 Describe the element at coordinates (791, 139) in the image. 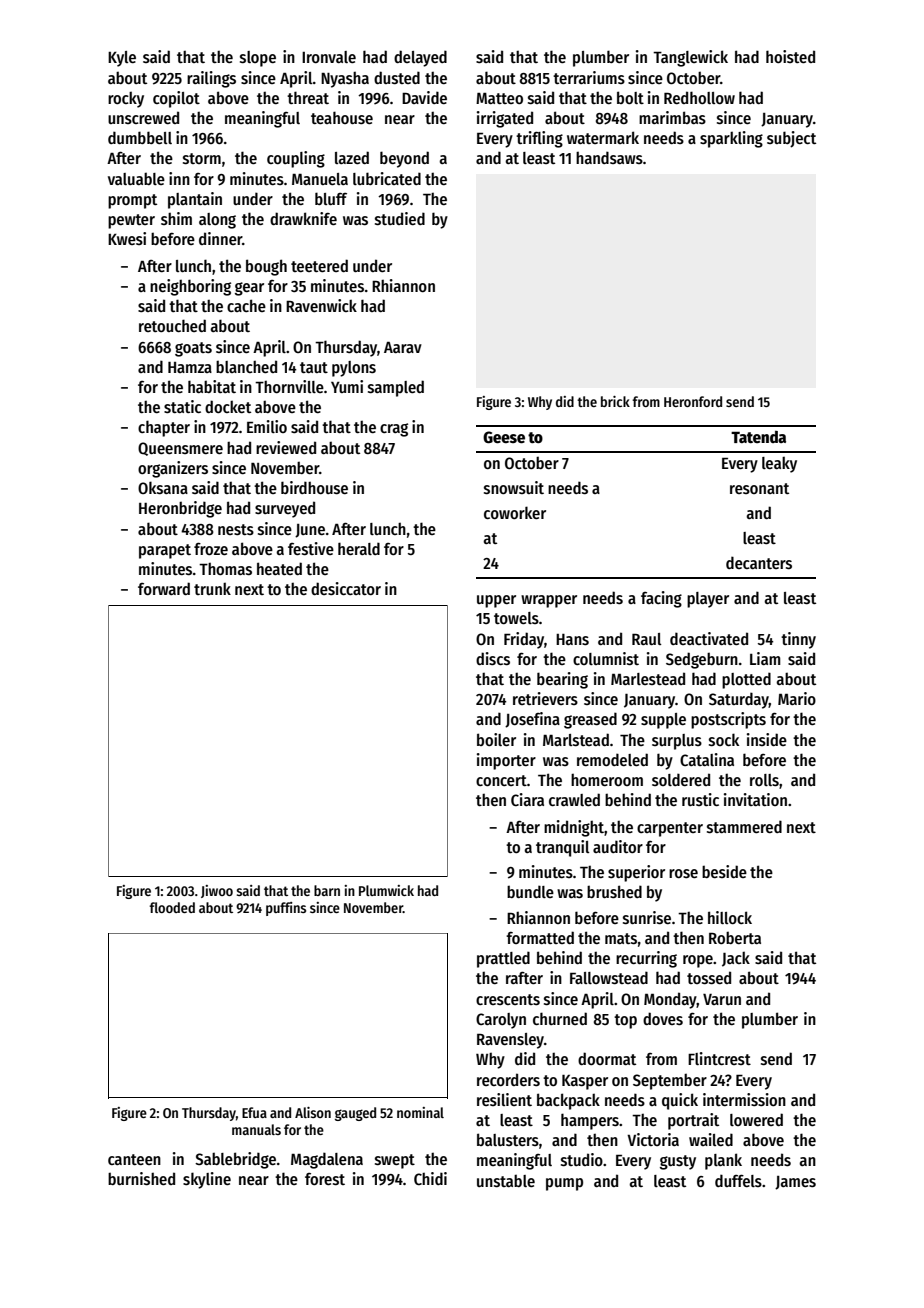

I see `subject` at that location.
